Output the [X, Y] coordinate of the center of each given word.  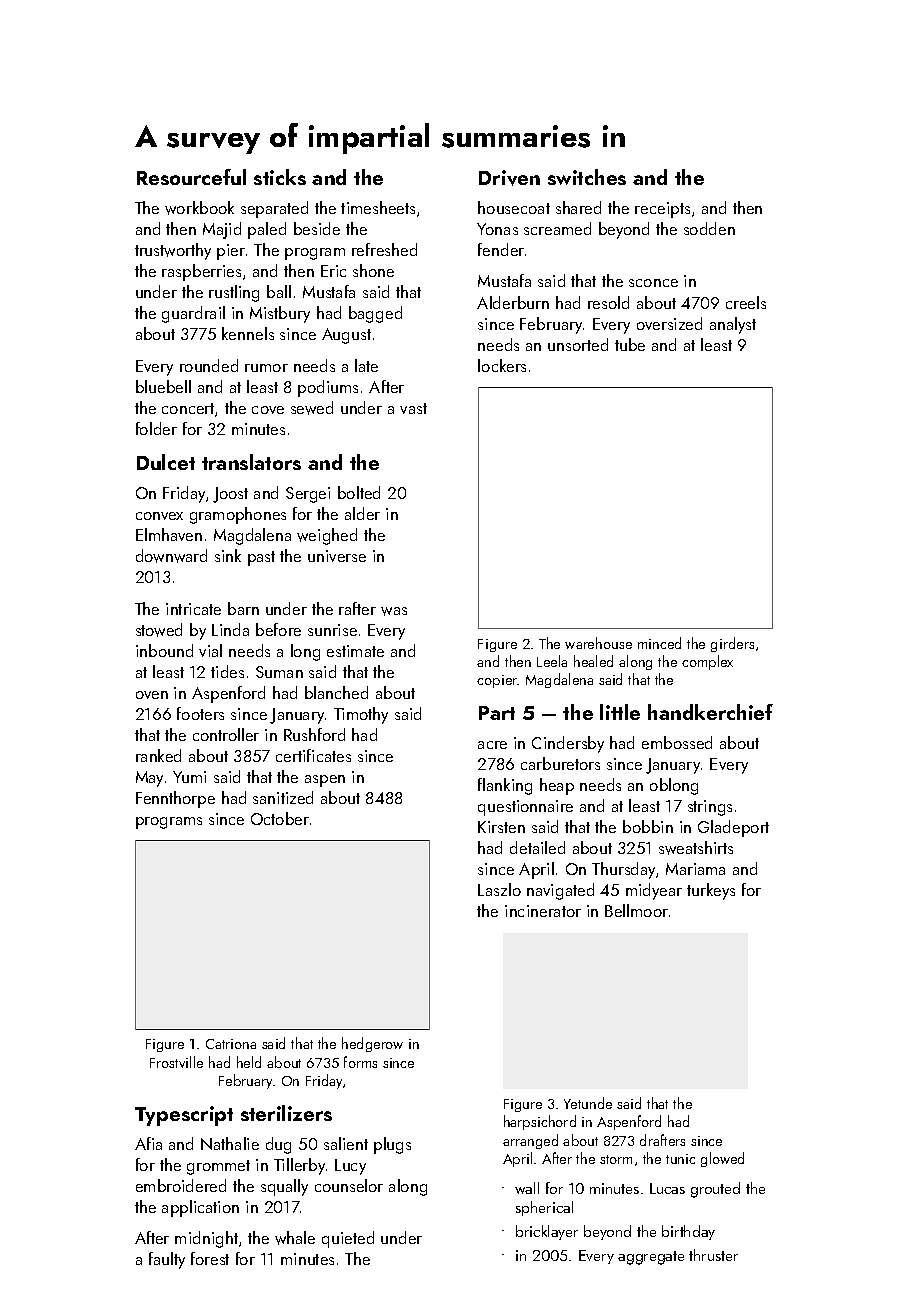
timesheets [378, 207]
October [280, 818]
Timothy [361, 715]
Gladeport [733, 828]
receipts [662, 210]
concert [188, 408]
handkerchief [710, 712]
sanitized [283, 797]
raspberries [201, 272]
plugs [392, 1145]
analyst [733, 325]
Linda [230, 629]
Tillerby [299, 1166]
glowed [722, 1159]
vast [413, 408]
